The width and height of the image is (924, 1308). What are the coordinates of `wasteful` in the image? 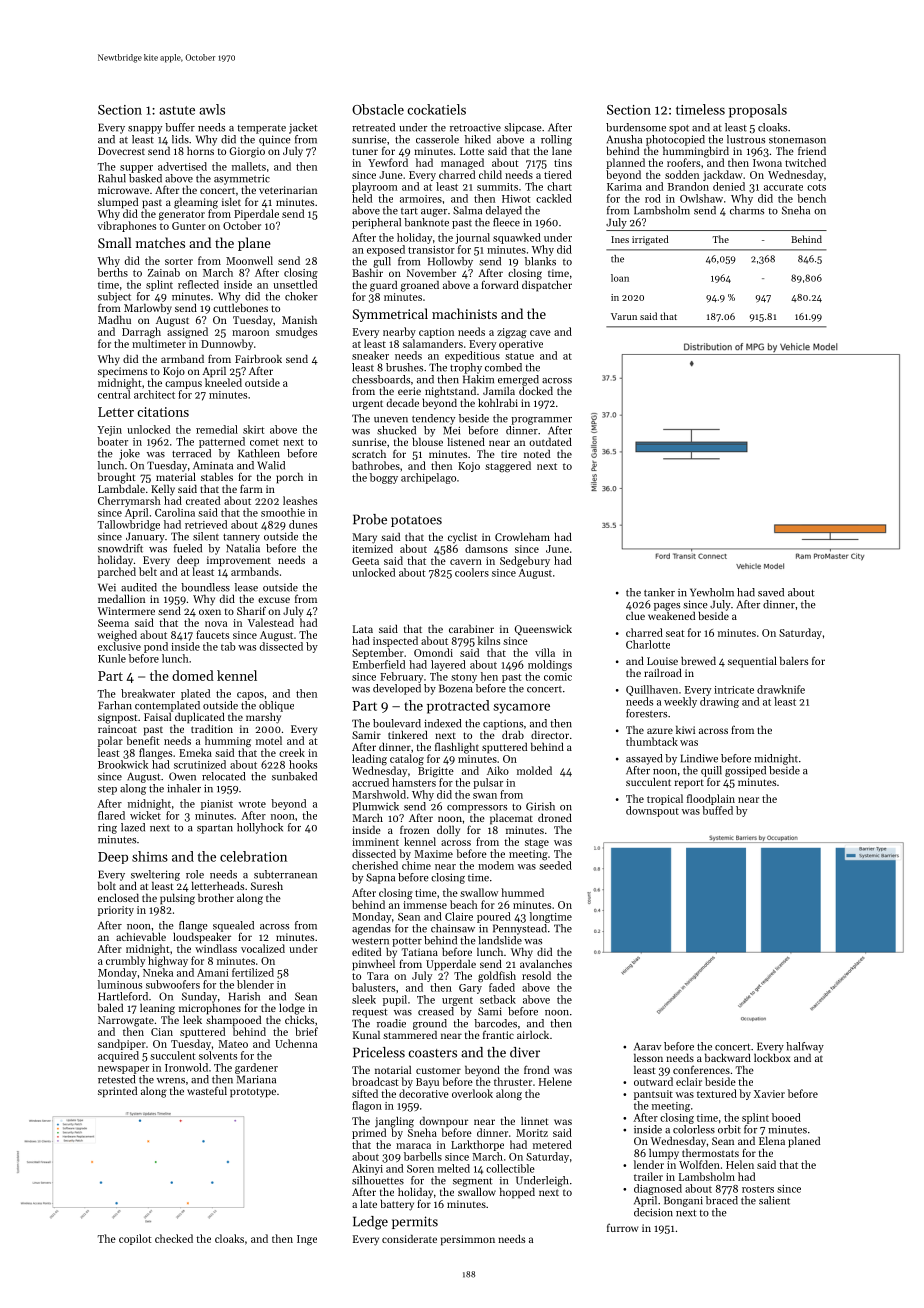 It's located at (207, 1090).
